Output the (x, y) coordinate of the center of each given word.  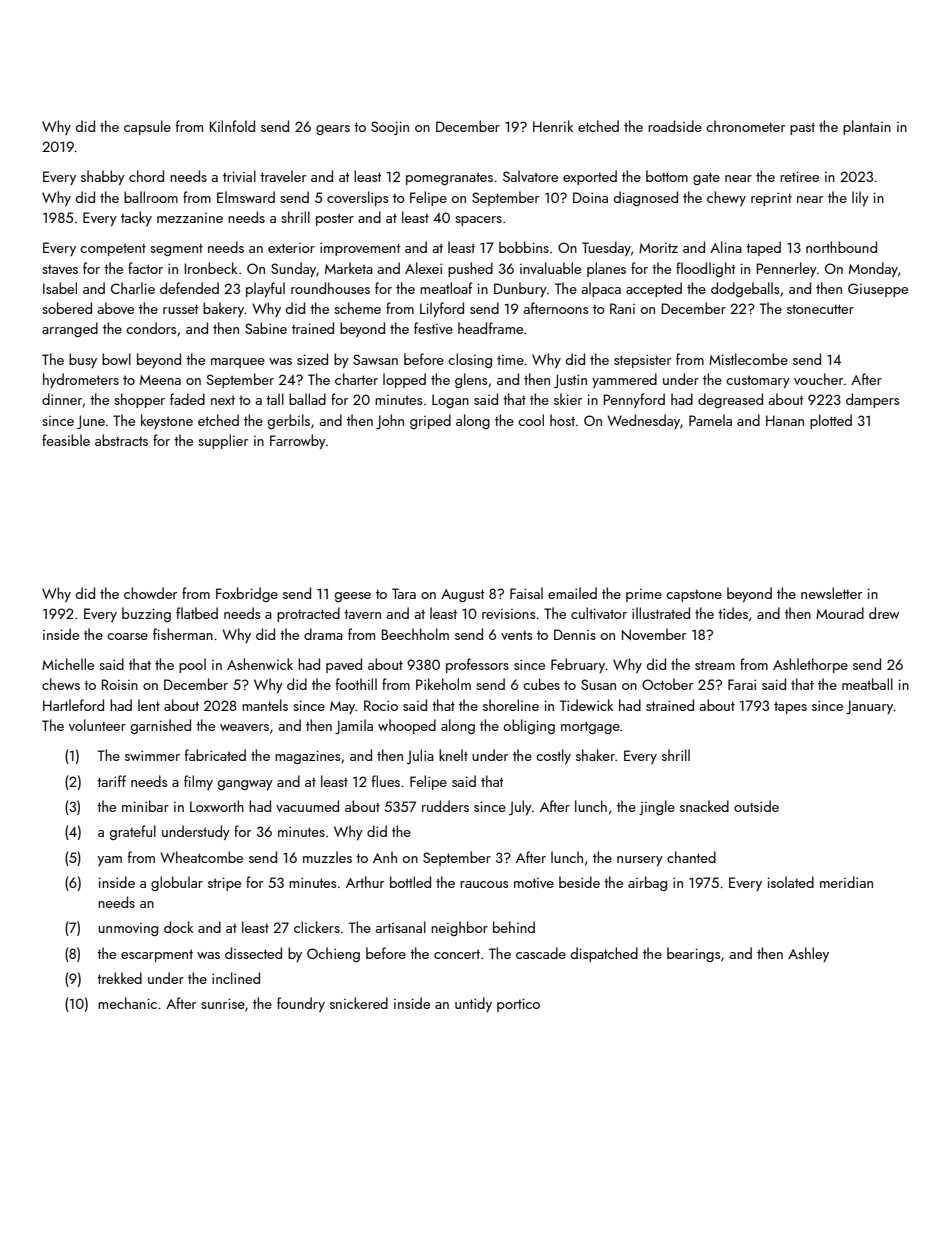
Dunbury (520, 289)
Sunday (293, 269)
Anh (385, 857)
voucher (818, 379)
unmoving (128, 929)
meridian (846, 882)
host (562, 420)
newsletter (831, 593)
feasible (66, 440)
